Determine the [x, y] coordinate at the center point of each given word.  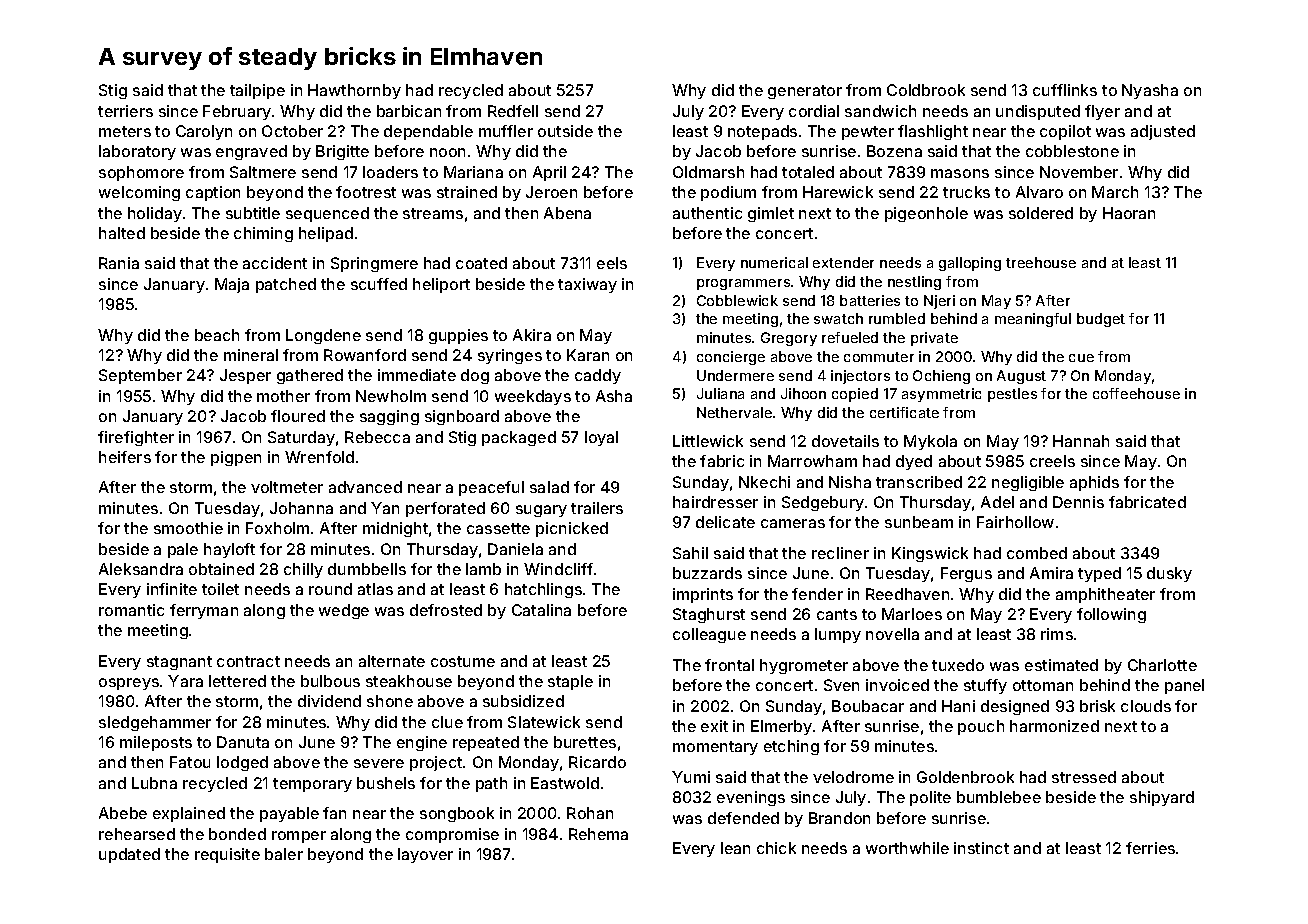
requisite [227, 855]
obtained [221, 569]
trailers [597, 508]
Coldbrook [926, 90]
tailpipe [257, 91]
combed [1037, 553]
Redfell [513, 111]
